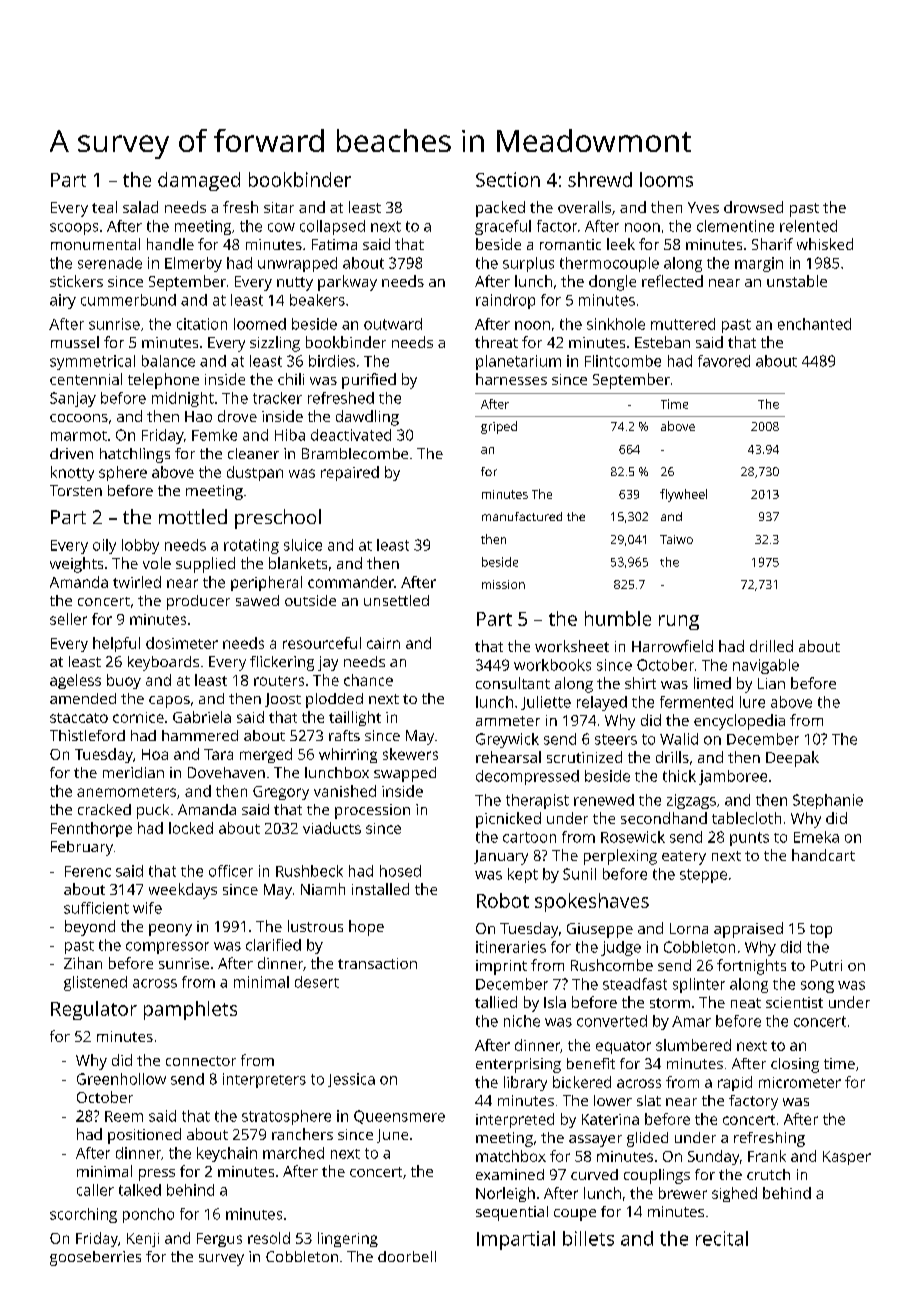 This screenshot has height=1314, width=924. I want to click on Tara, so click(218, 754).
